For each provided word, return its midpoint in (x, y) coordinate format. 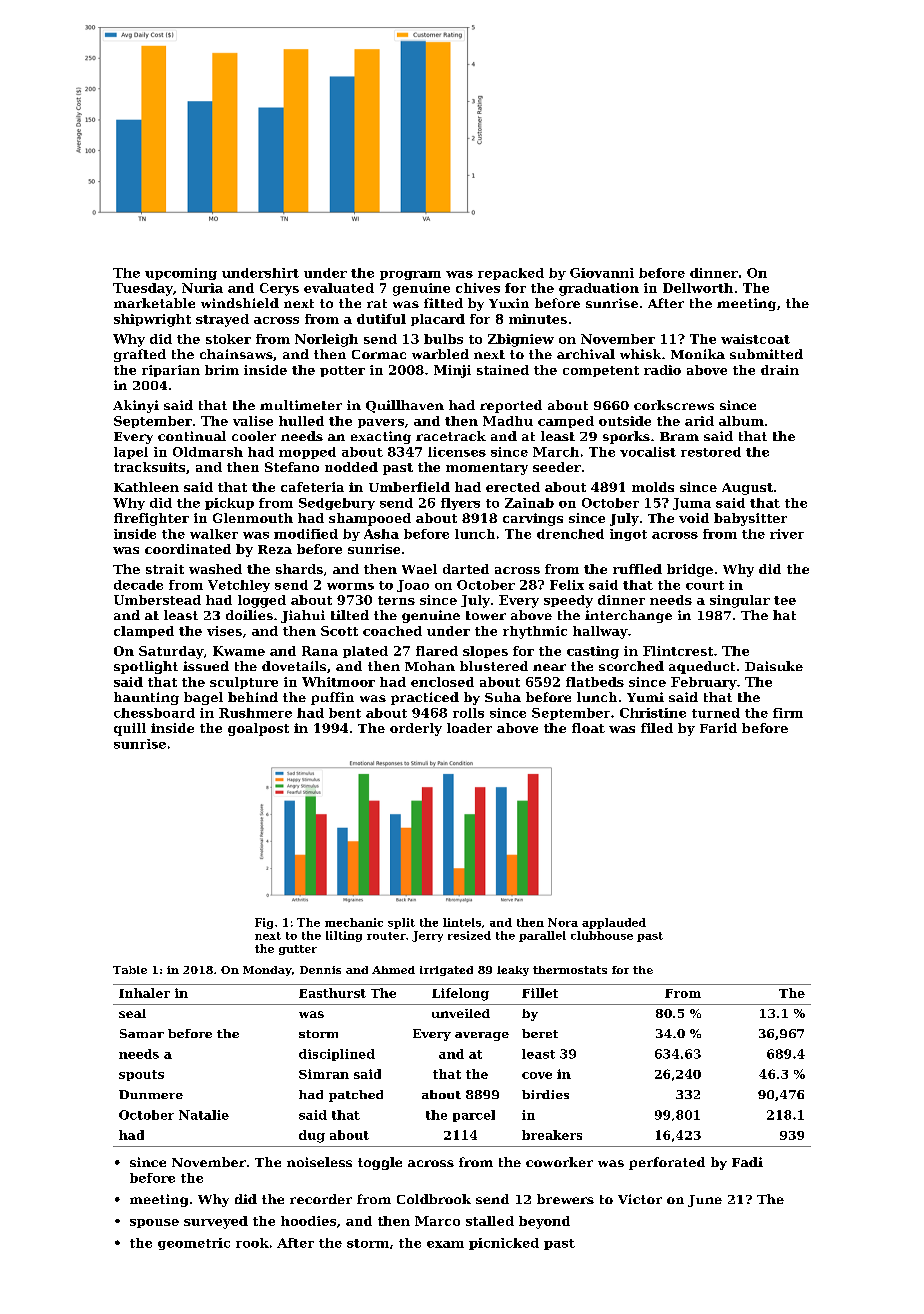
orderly (416, 729)
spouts (141, 1075)
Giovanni (602, 273)
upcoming (181, 274)
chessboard (154, 713)
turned (716, 713)
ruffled (637, 569)
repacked (511, 274)
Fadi (747, 1162)
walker (214, 534)
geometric (194, 1244)
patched (356, 1096)
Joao (413, 586)
